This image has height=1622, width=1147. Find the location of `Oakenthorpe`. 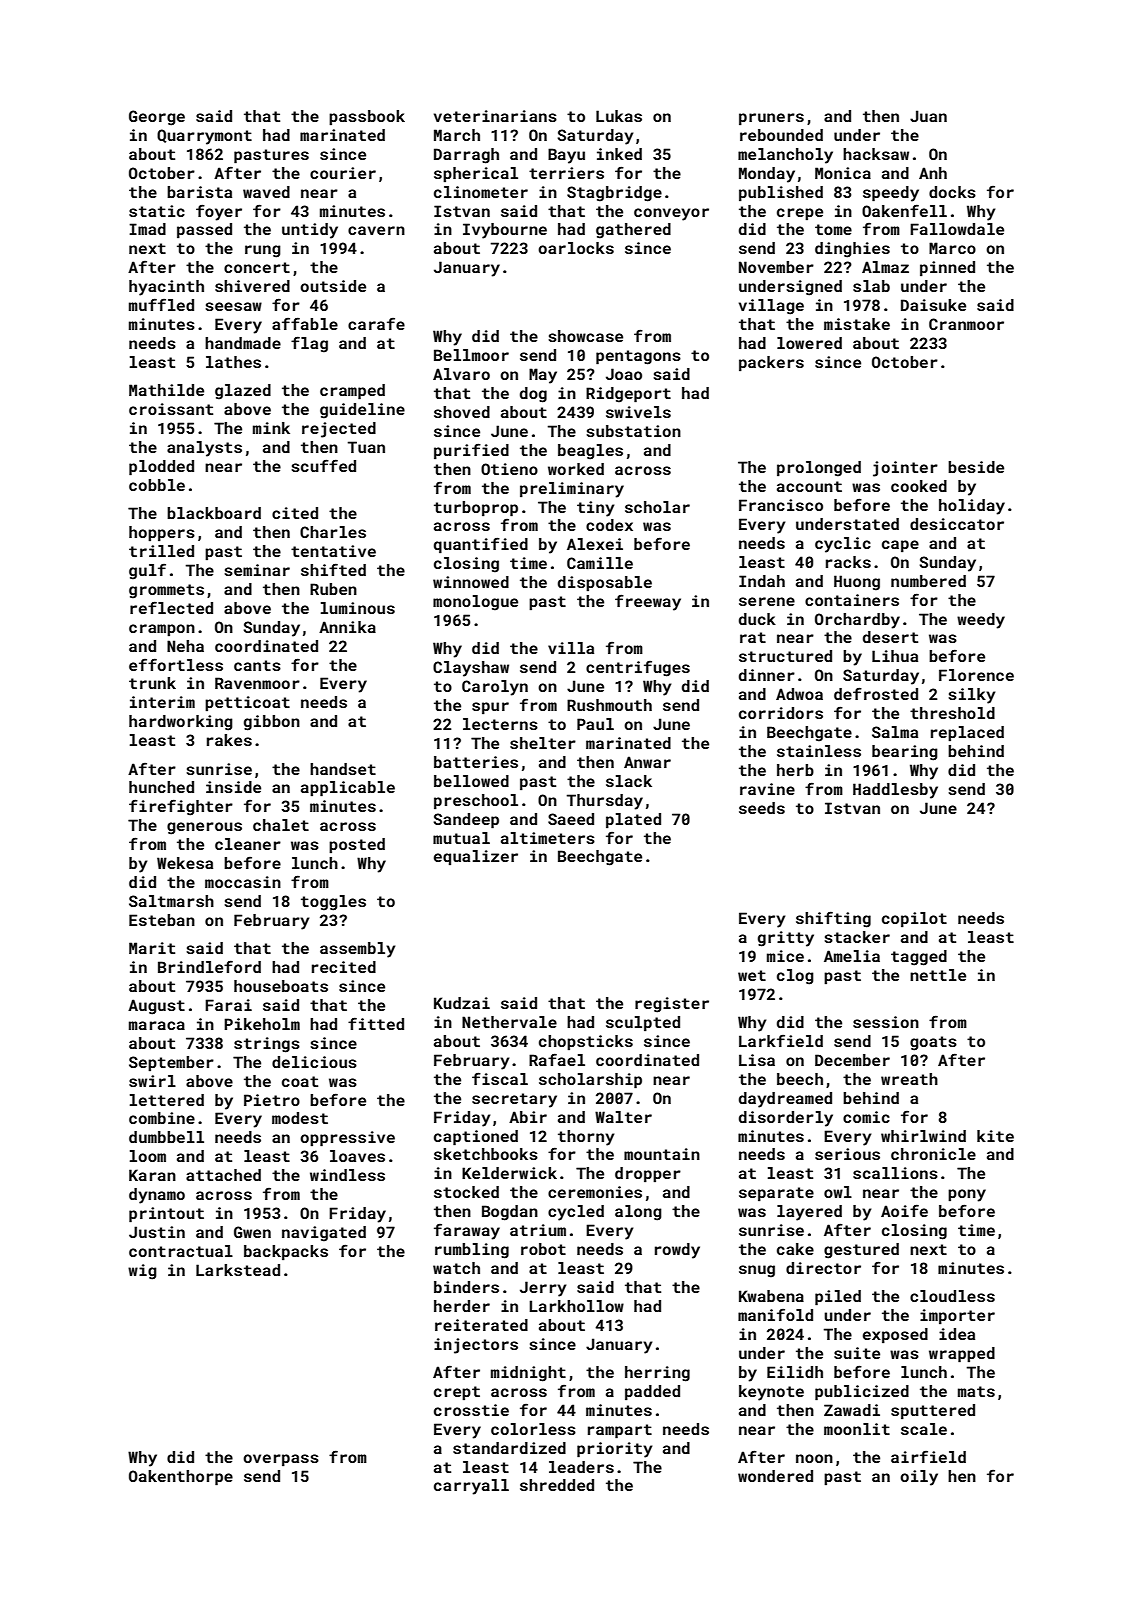

Oakenthorpe is located at coordinates (181, 1478).
